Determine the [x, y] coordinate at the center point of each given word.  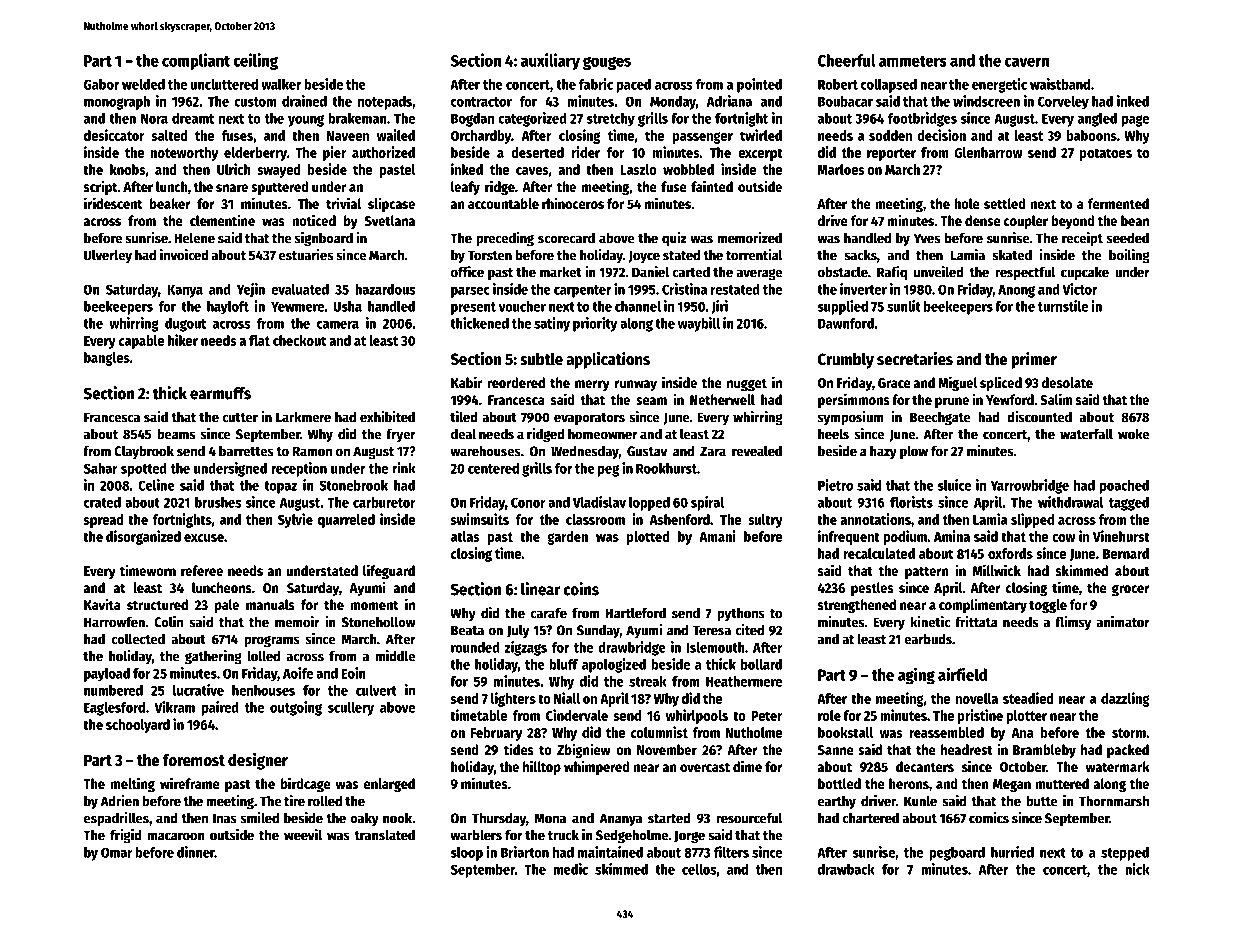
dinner [196, 852]
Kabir [466, 382]
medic [570, 869]
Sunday [598, 631]
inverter [863, 289]
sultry [765, 521]
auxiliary [550, 61]
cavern [1027, 62]
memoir [297, 622]
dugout [185, 325]
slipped [1032, 520]
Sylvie [295, 520]
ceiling [255, 61]
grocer [1131, 590]
